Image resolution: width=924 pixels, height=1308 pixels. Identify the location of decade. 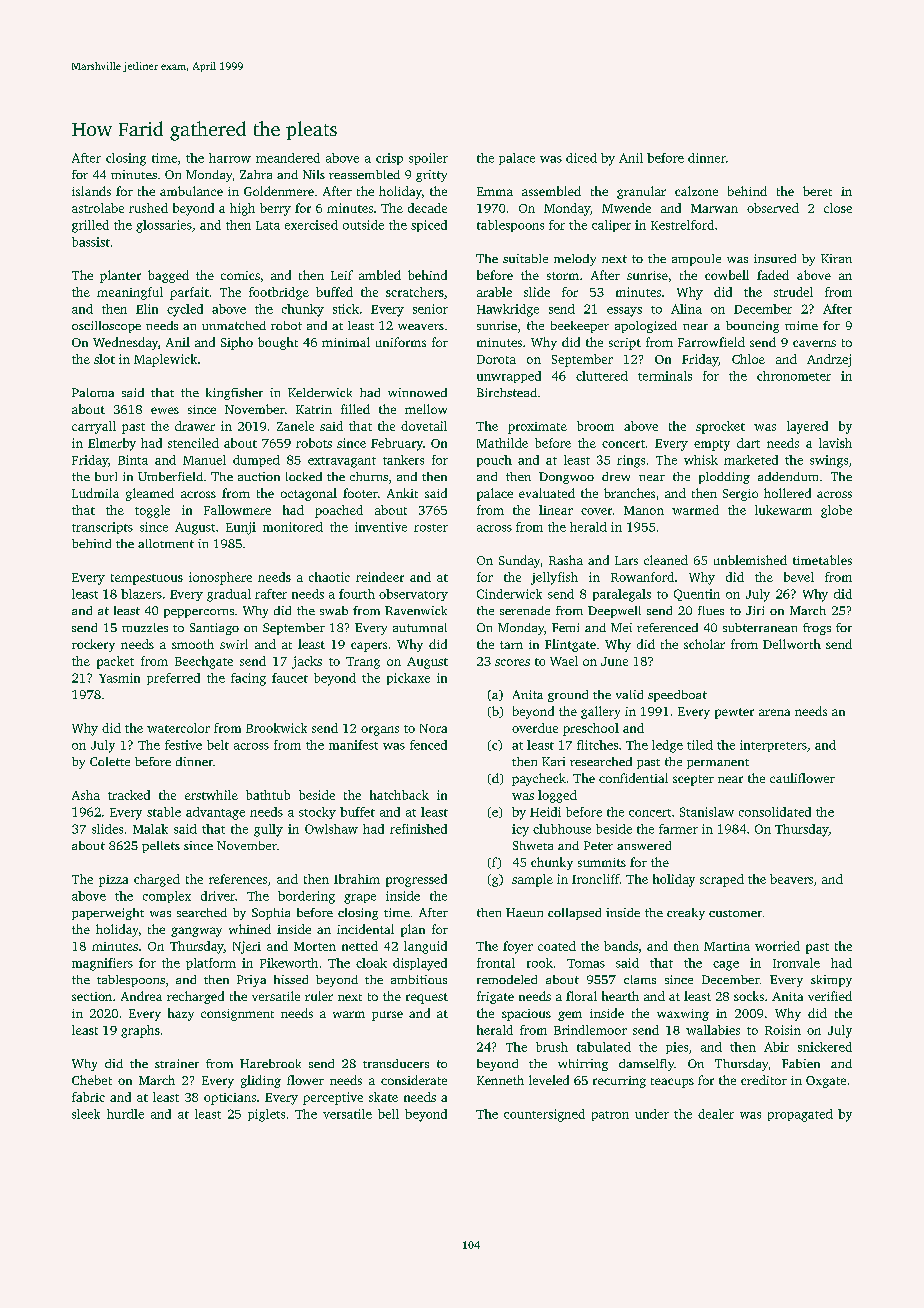
(427, 208).
